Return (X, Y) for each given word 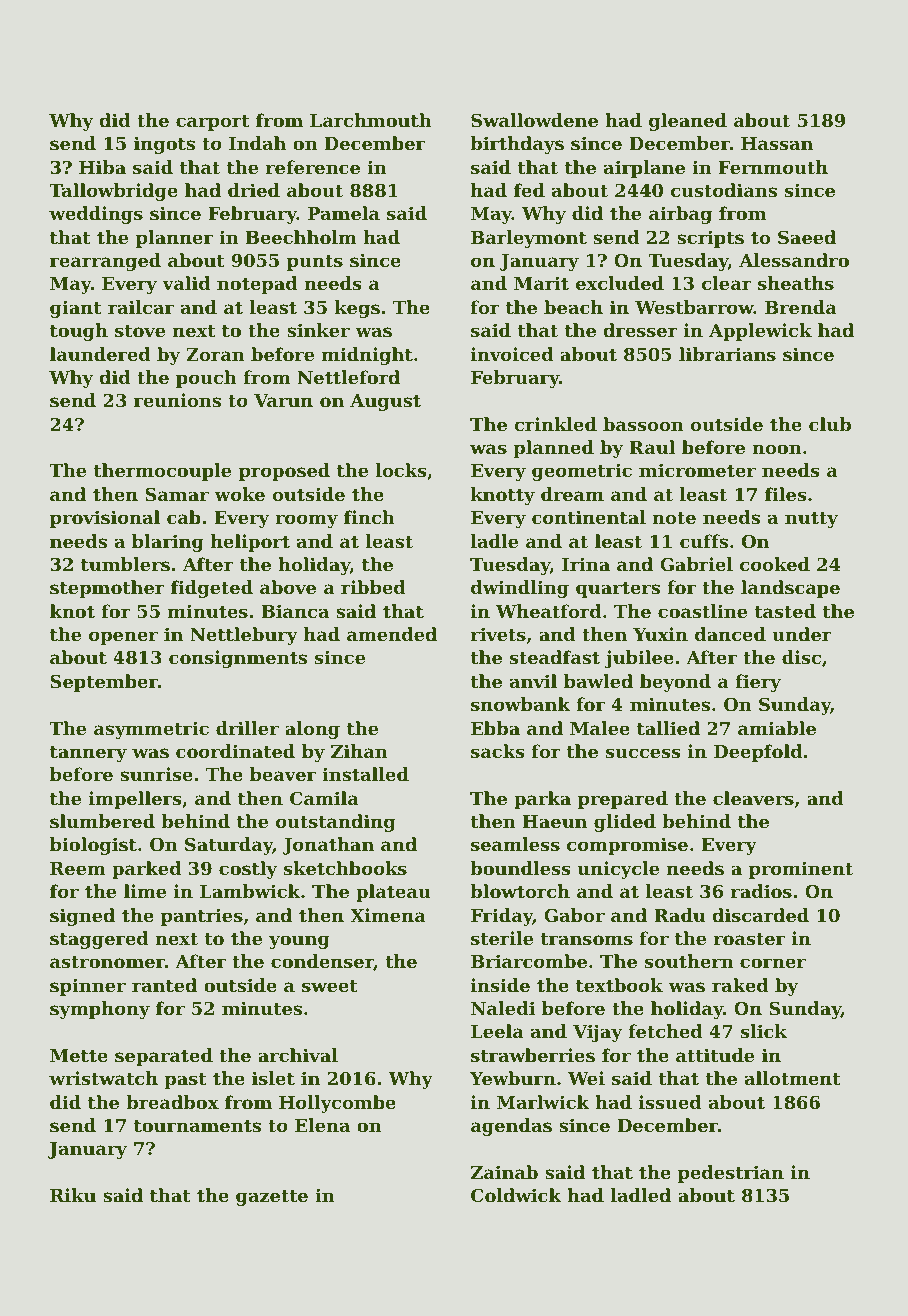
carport (212, 123)
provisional (105, 519)
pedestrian (731, 1174)
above (288, 587)
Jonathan (328, 846)
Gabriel (696, 564)
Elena (322, 1125)
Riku (73, 1195)
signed (82, 917)
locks (401, 470)
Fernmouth (773, 167)
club (830, 424)
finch (369, 517)
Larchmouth (371, 120)
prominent (801, 870)
